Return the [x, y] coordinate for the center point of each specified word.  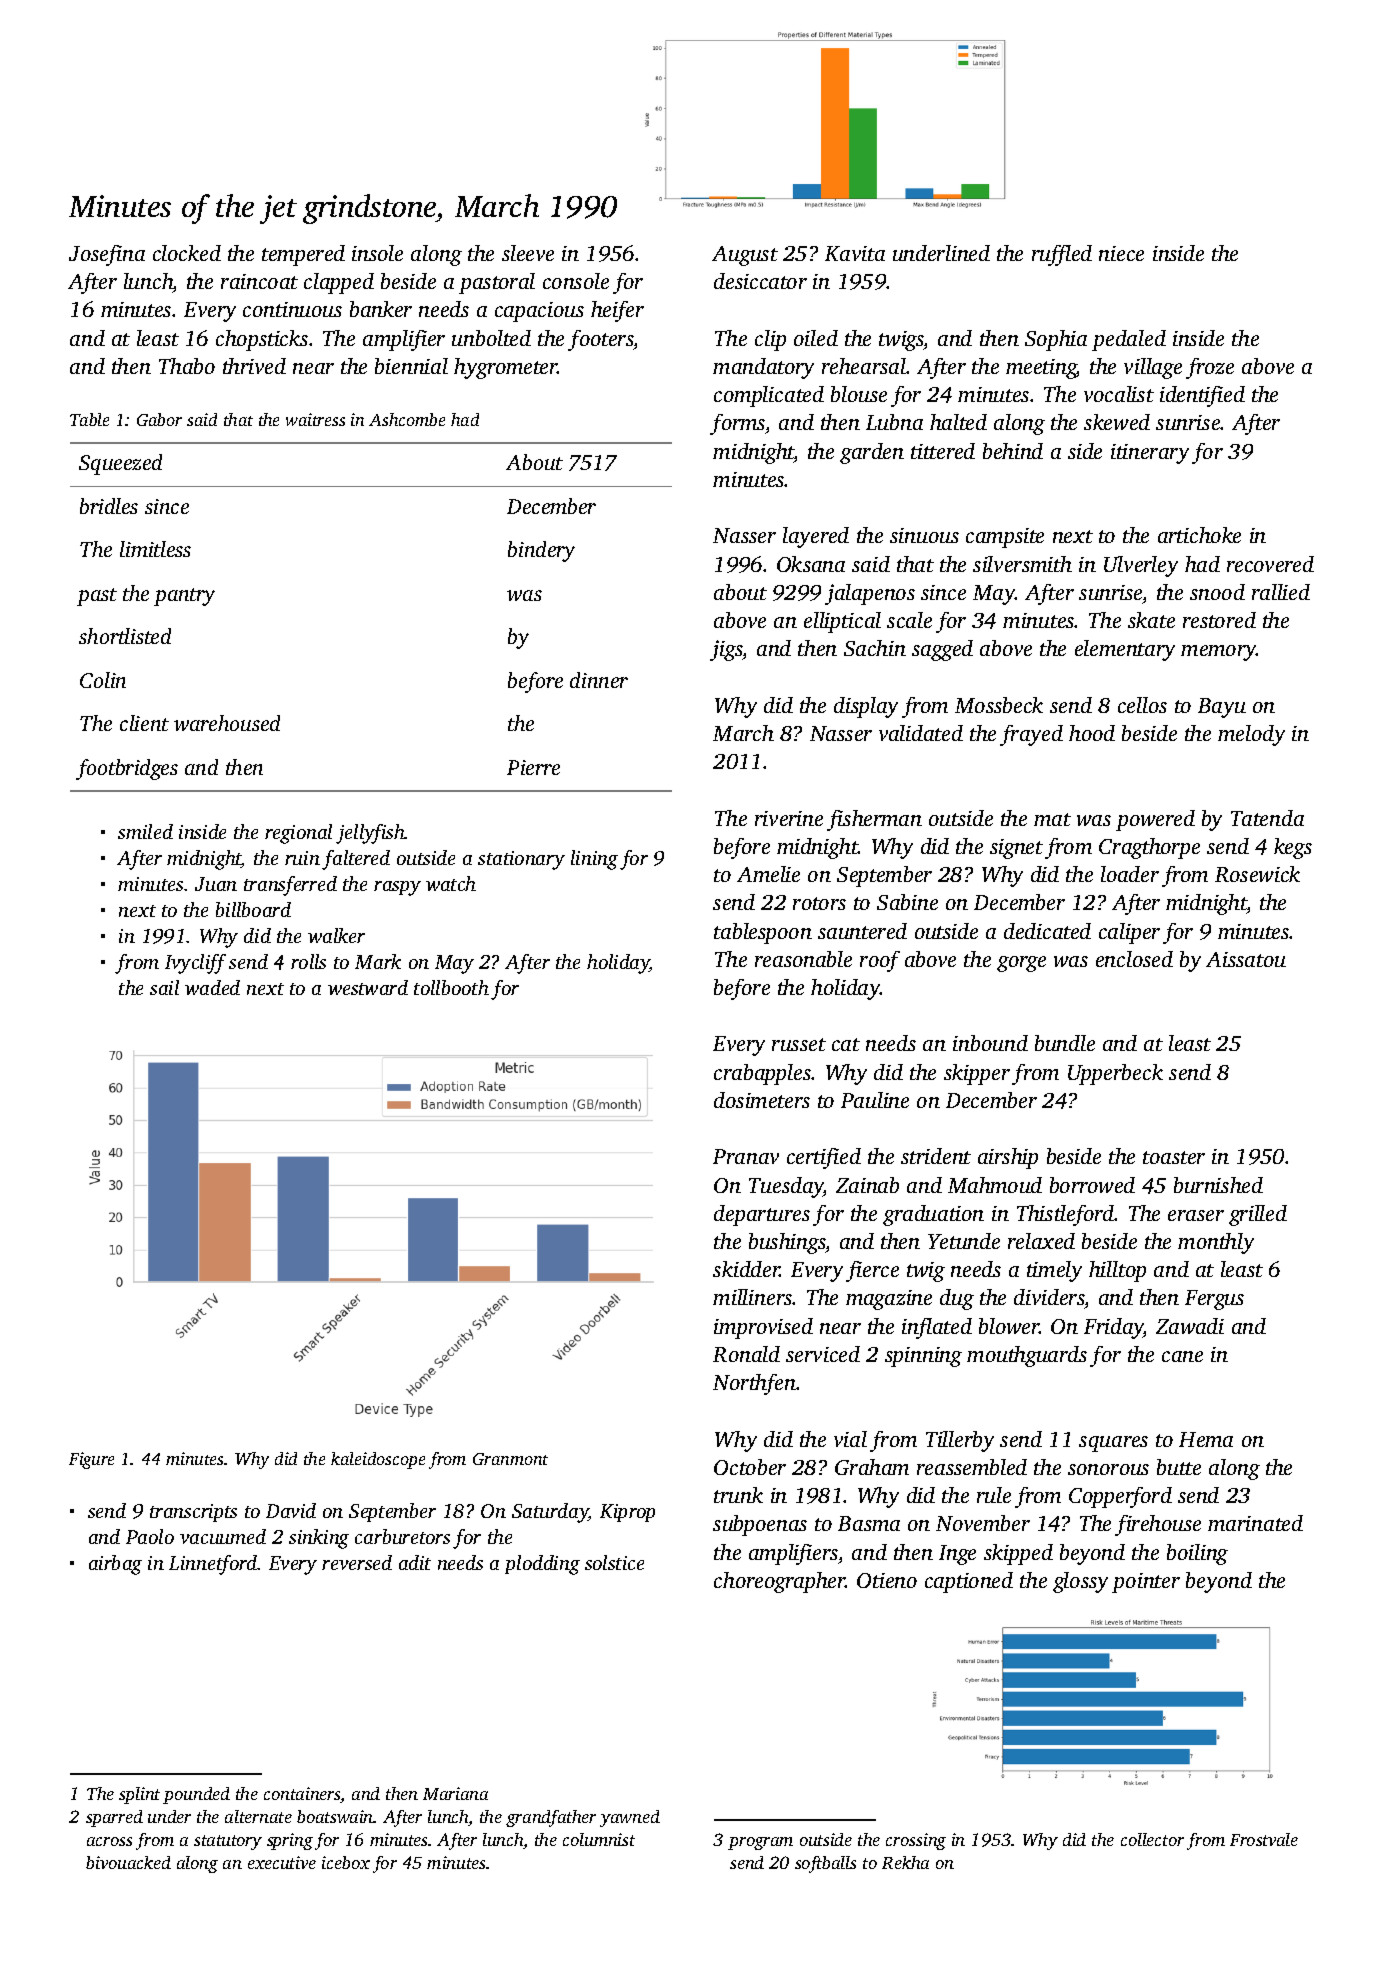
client [144, 723]
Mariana [455, 1793]
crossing [916, 1841]
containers [302, 1795]
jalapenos [870, 594]
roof [880, 961]
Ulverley [1141, 566]
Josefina [107, 255]
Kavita [855, 253]
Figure [91, 1460]
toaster [1174, 1157]
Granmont [510, 1459]
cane [1182, 1356]
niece [1121, 253]
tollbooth [451, 987]
